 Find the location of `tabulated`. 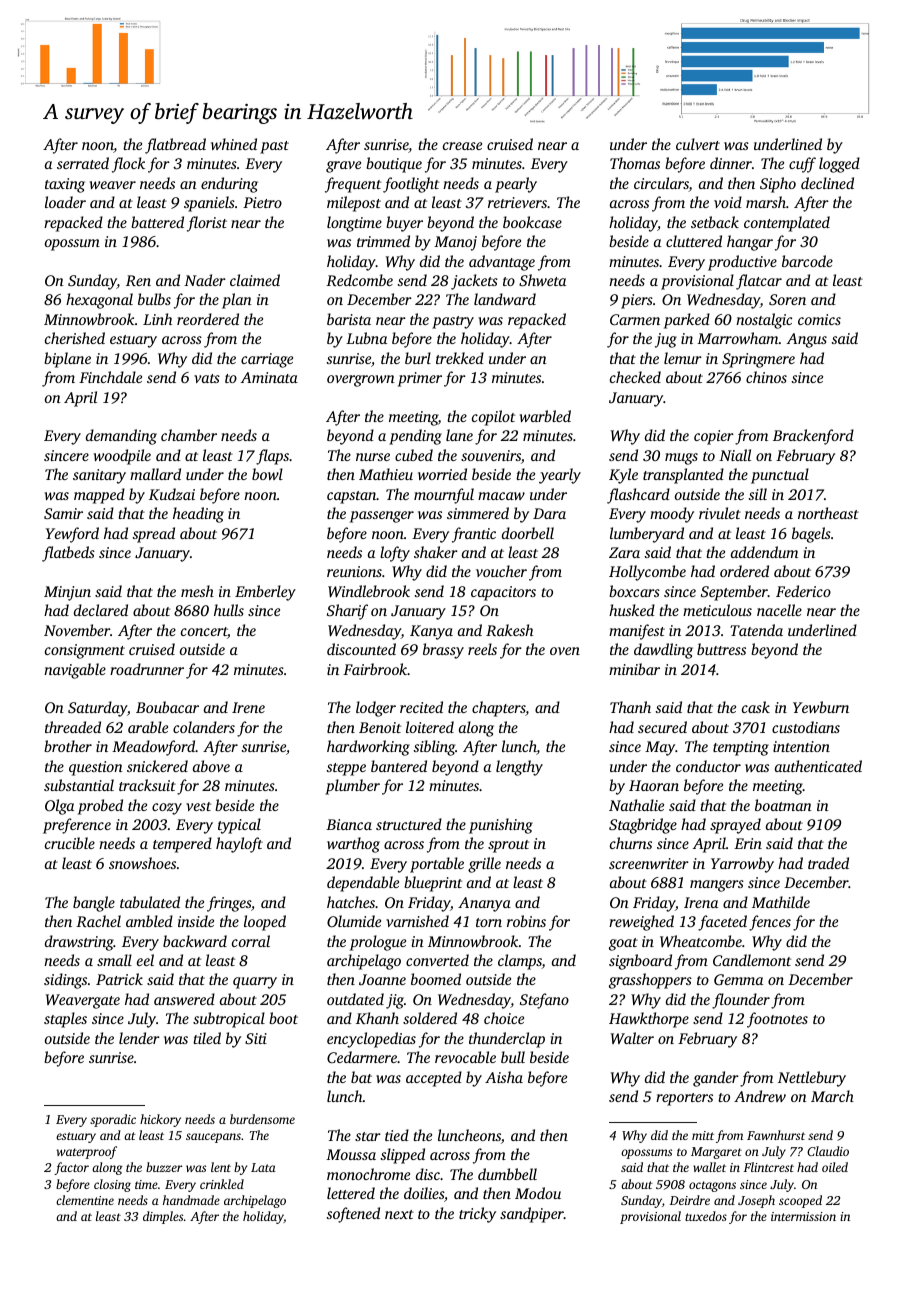

tabulated is located at coordinates (150, 902).
